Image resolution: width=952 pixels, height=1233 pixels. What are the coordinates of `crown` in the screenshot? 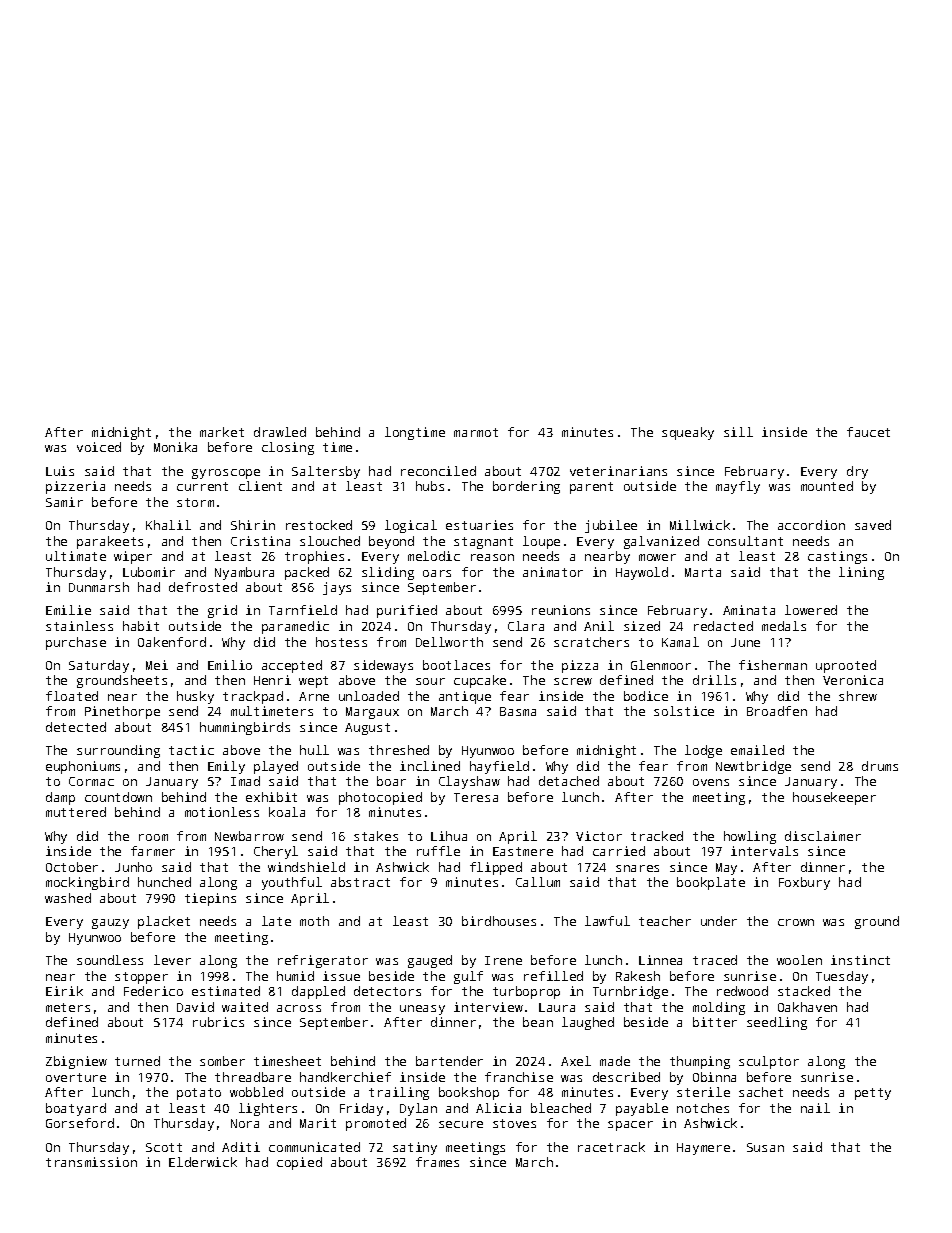 It's located at (796, 922).
